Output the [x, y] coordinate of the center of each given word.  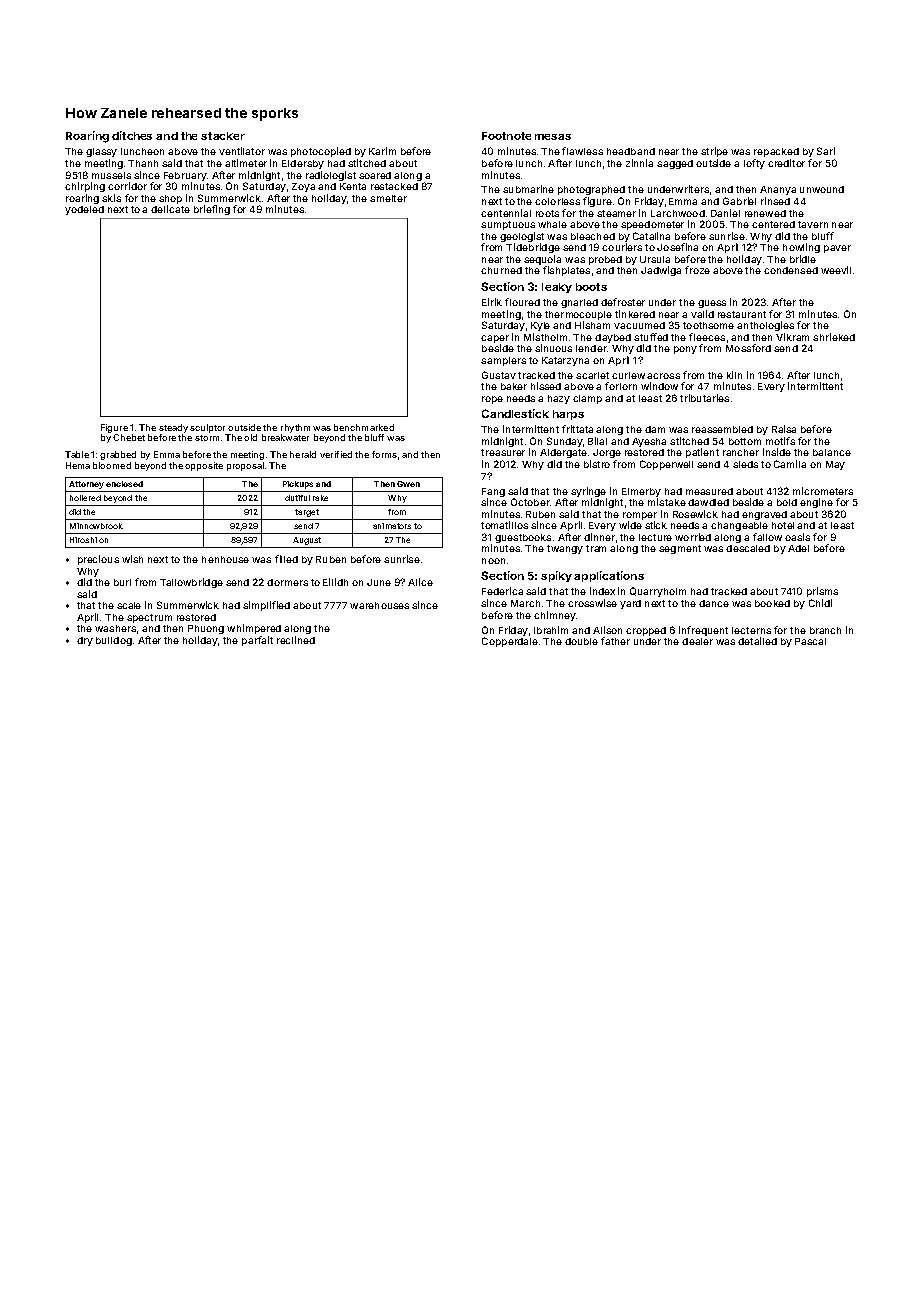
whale [552, 224]
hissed [546, 386]
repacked [776, 152]
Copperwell [666, 465]
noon [493, 561]
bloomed [112, 465]
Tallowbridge [191, 583]
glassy [101, 152]
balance [832, 452]
